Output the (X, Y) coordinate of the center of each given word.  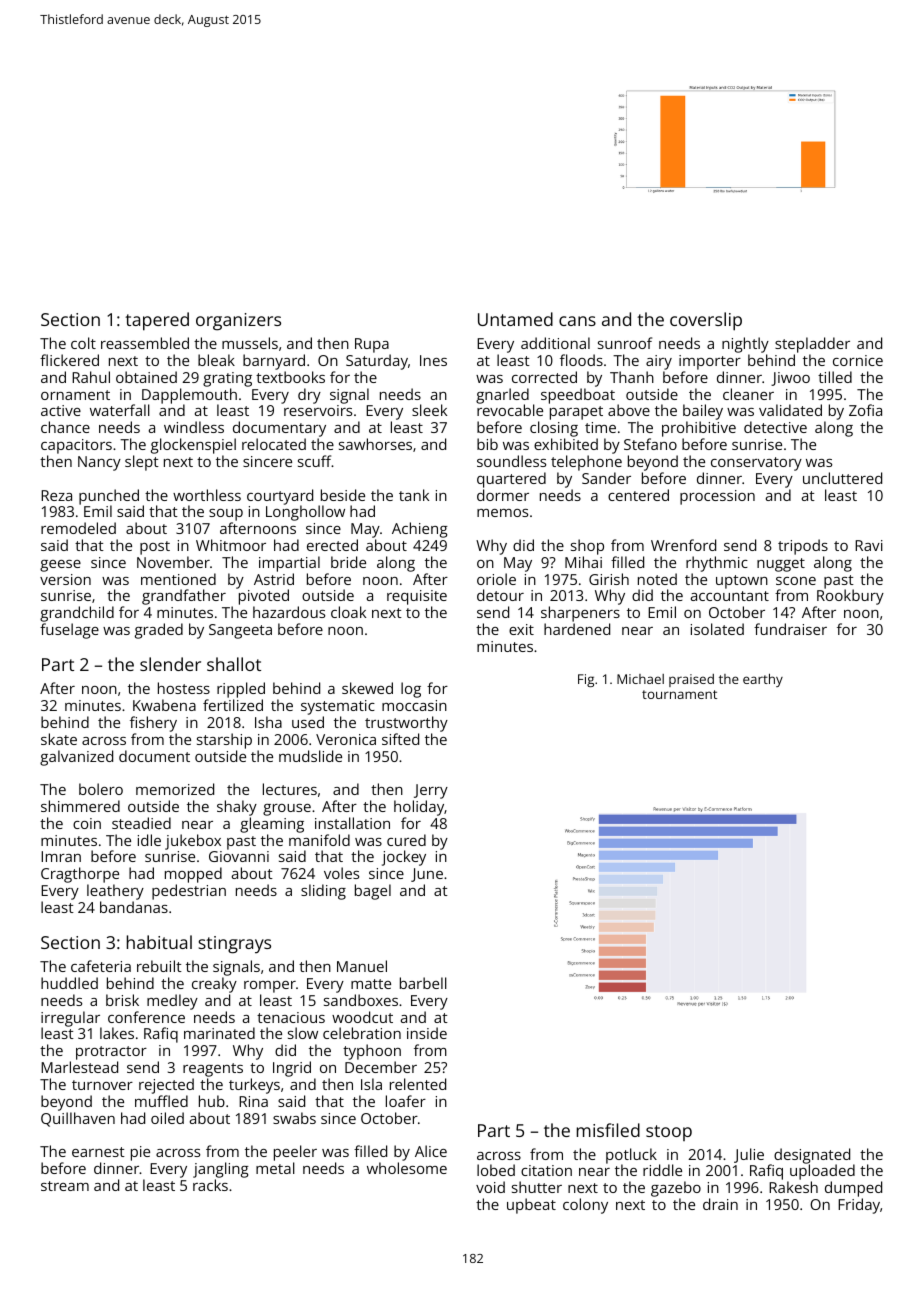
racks (210, 1185)
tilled (835, 377)
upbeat (531, 1206)
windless (194, 427)
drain (720, 1204)
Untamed (515, 319)
